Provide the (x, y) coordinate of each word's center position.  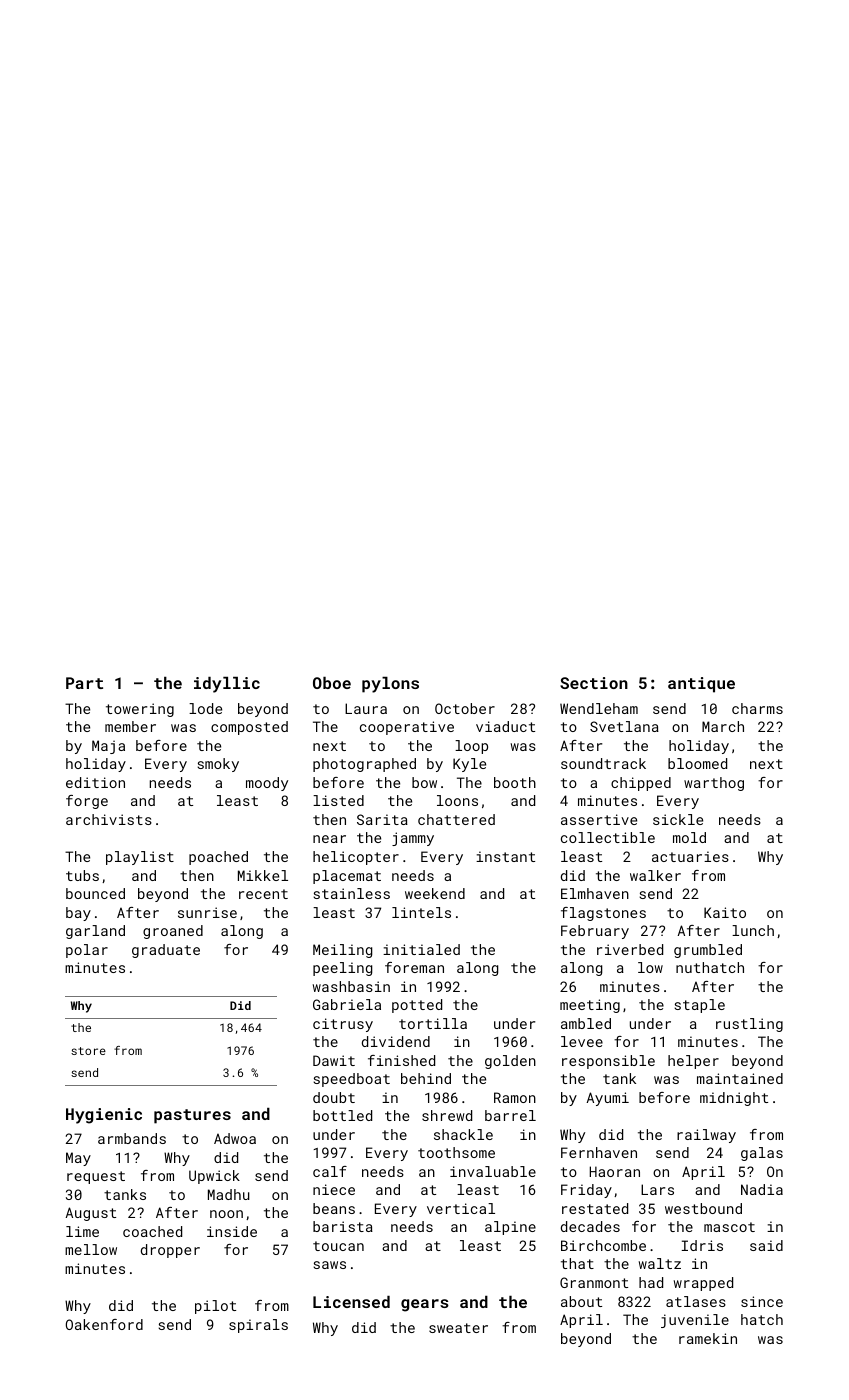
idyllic (227, 685)
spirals (258, 1326)
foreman (414, 967)
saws (330, 1265)
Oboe (332, 683)
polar (87, 951)
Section (594, 683)
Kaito (725, 912)
